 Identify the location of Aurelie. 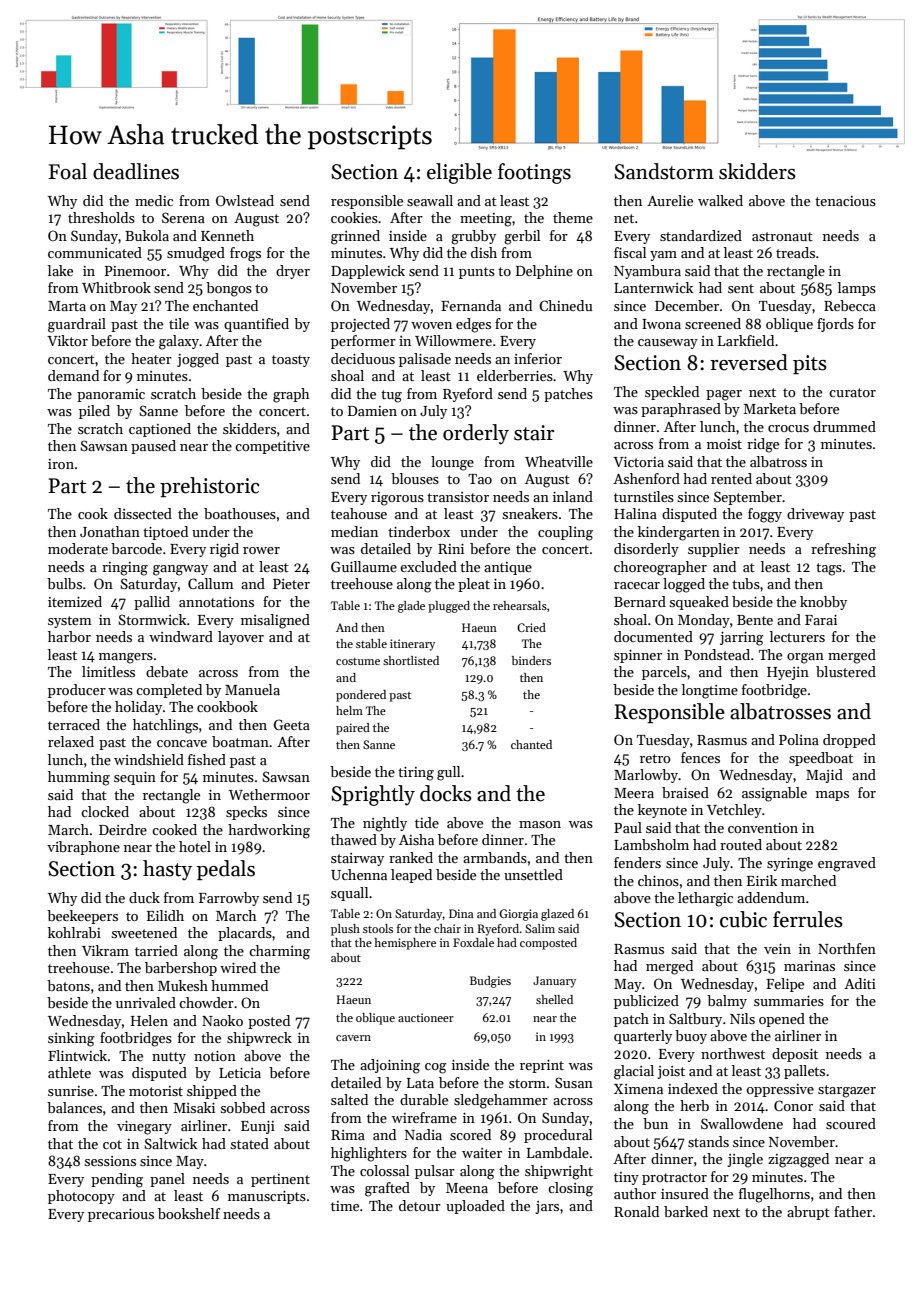
(670, 200).
